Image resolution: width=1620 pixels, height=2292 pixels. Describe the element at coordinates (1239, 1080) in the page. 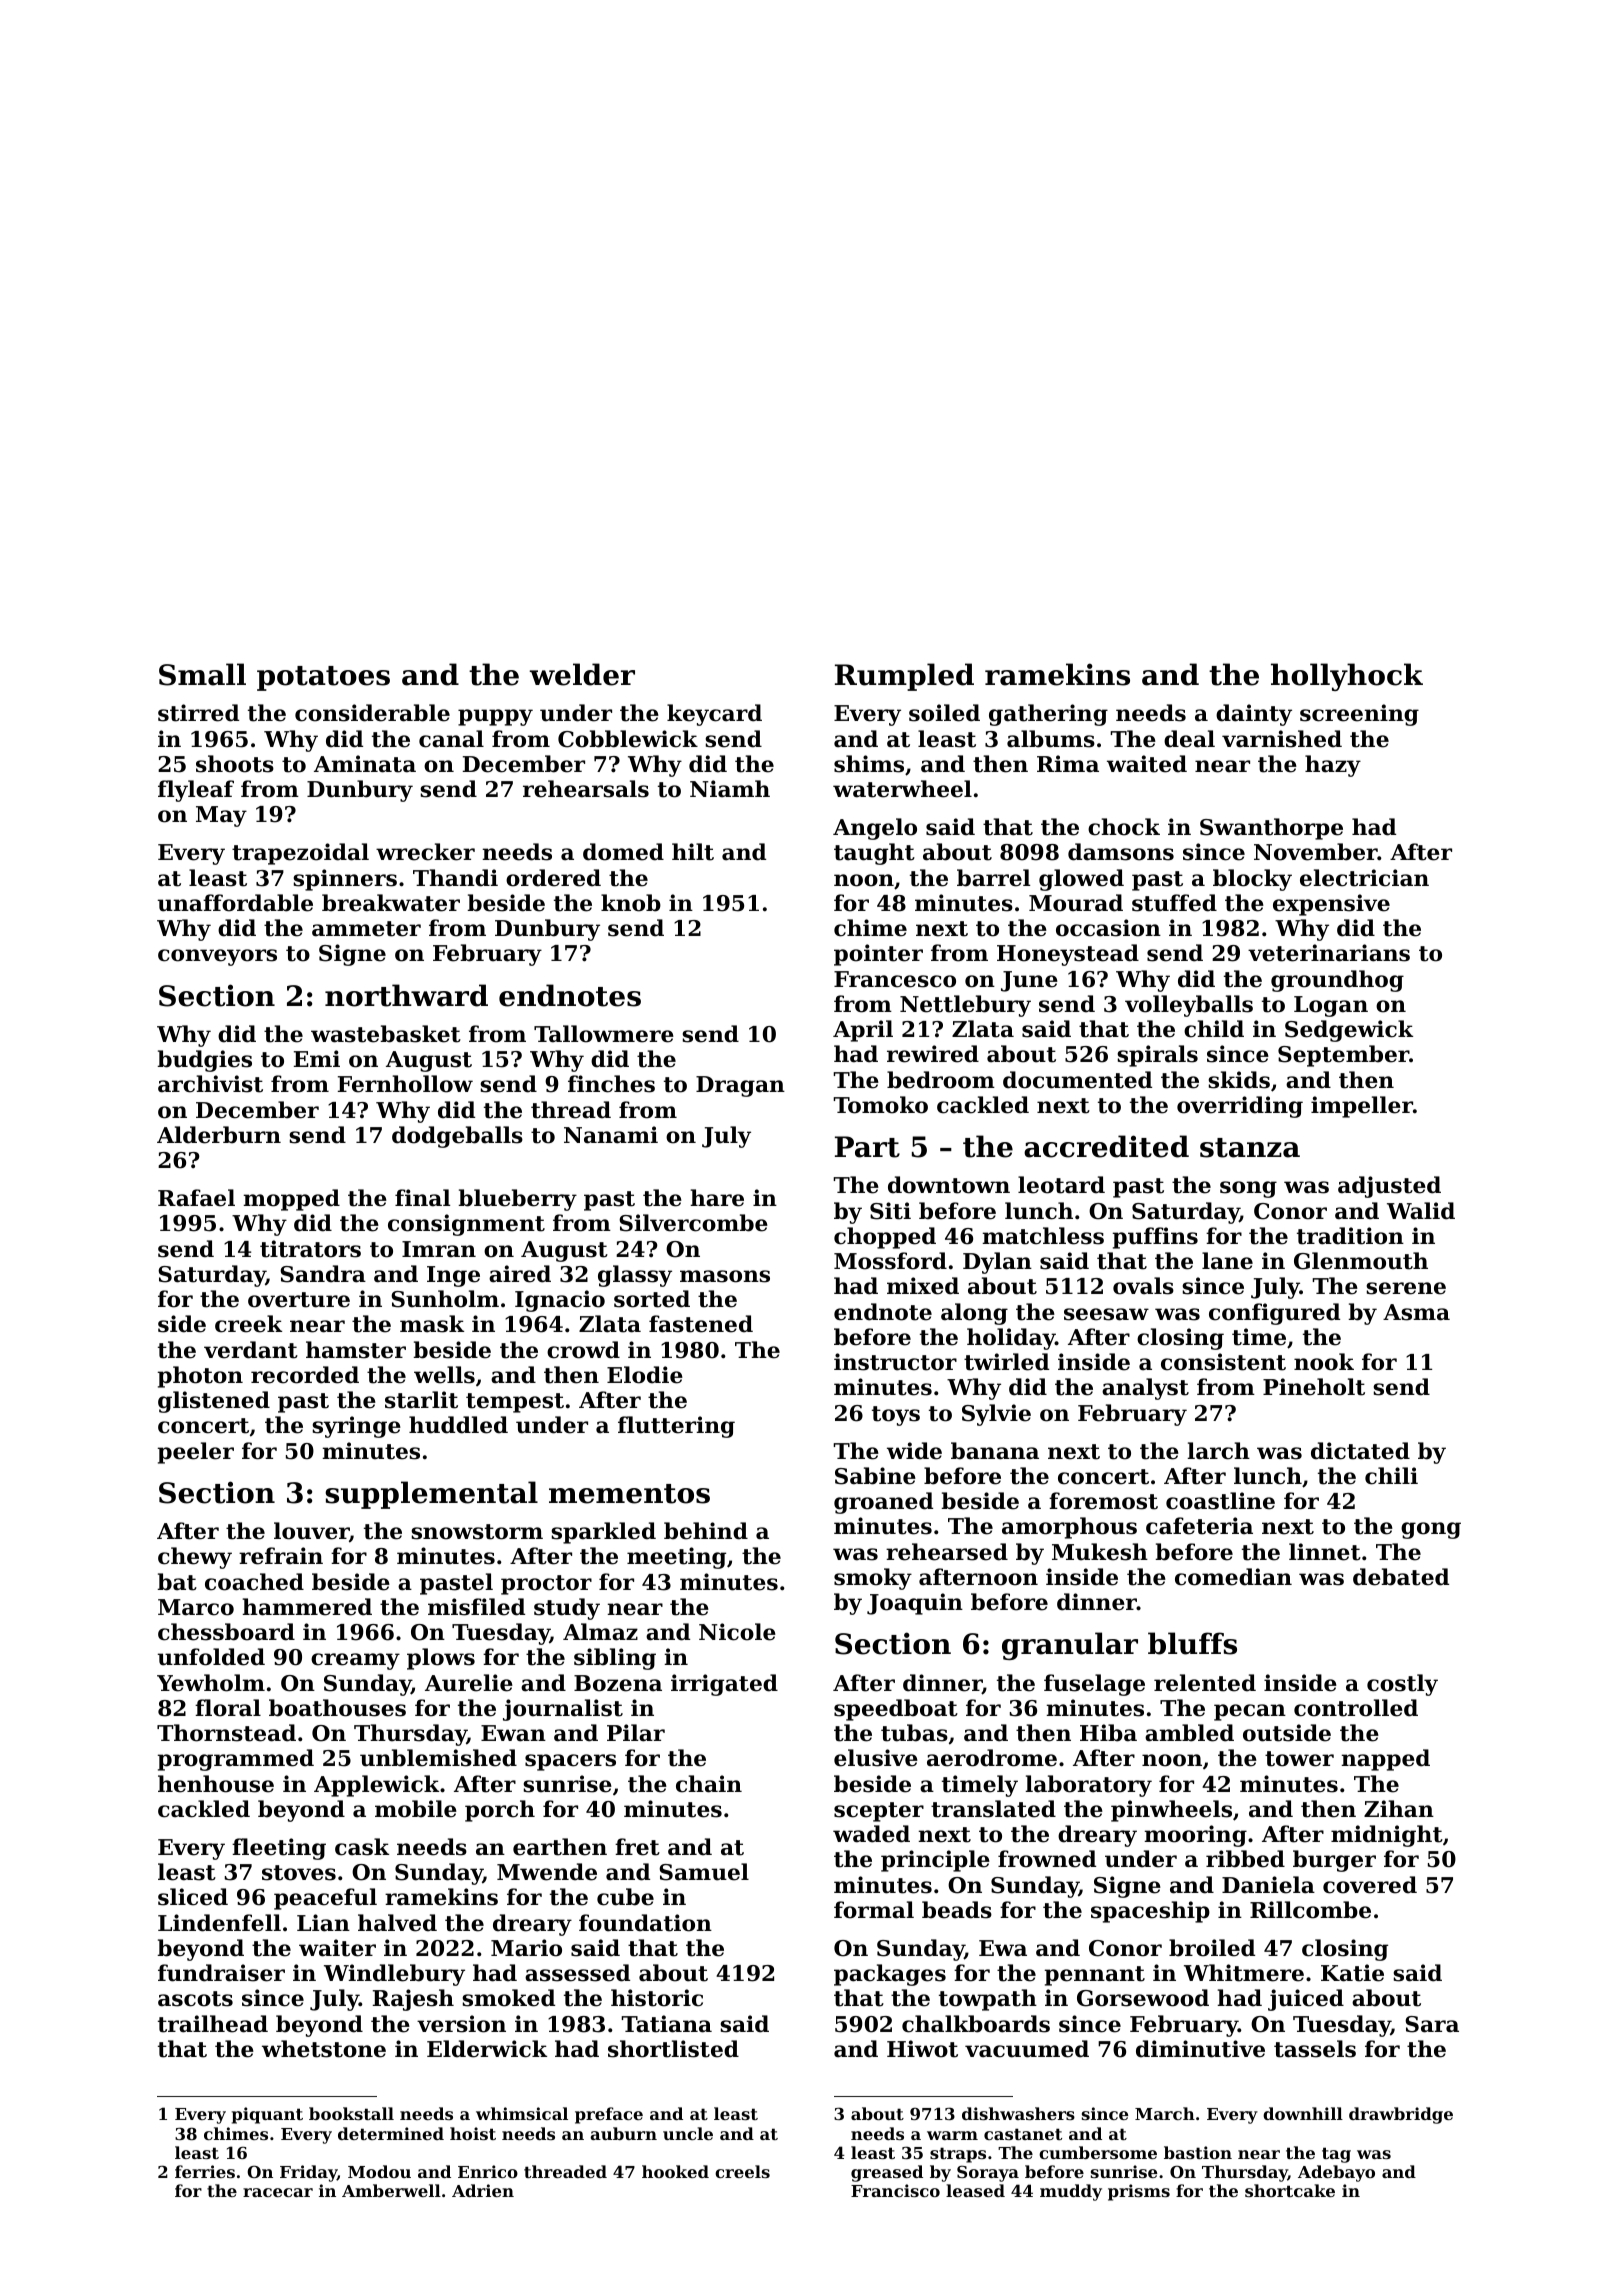

I see `skids` at that location.
